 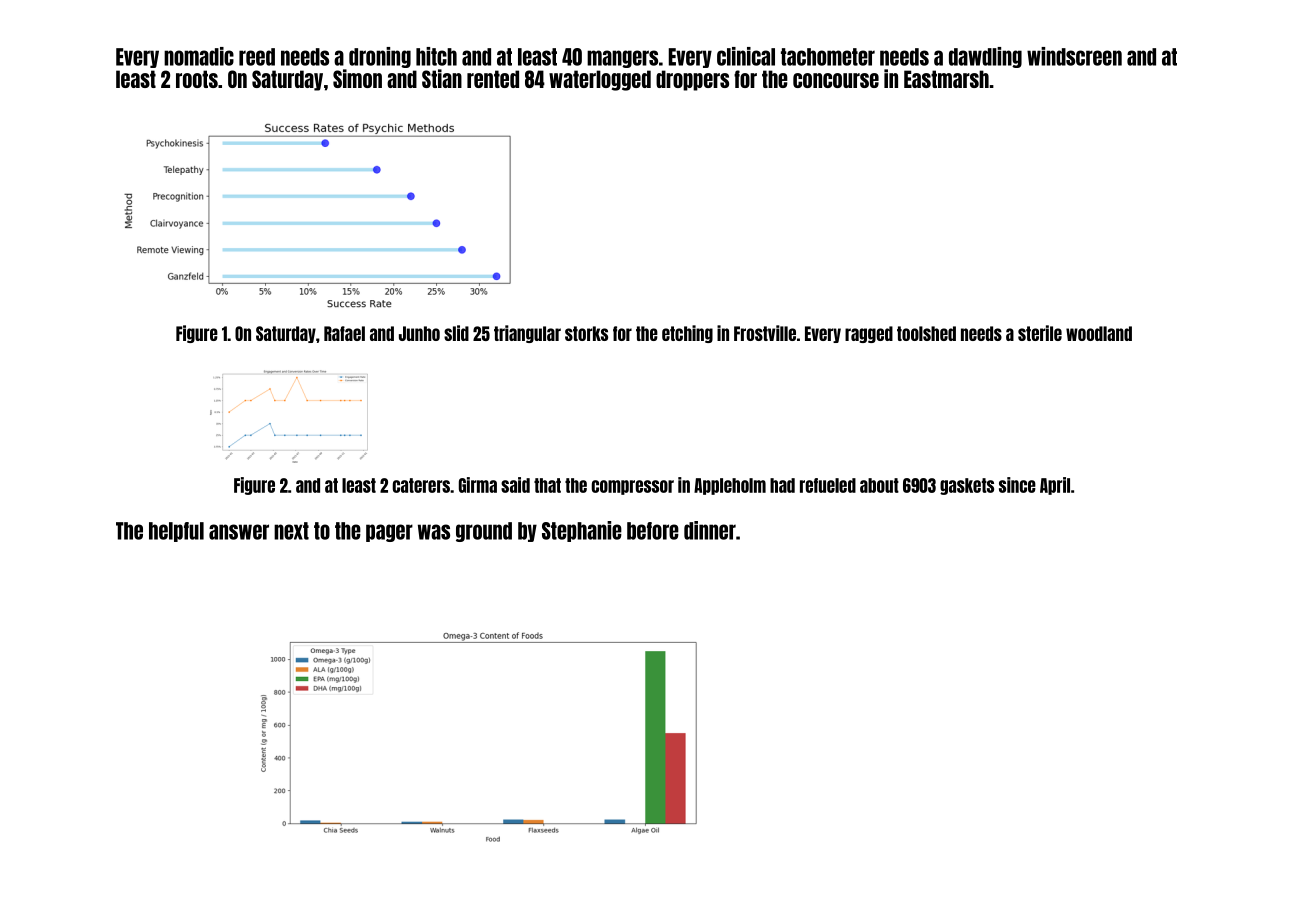 What do you see at coordinates (1040, 333) in the image?
I see `sterile` at bounding box center [1040, 333].
